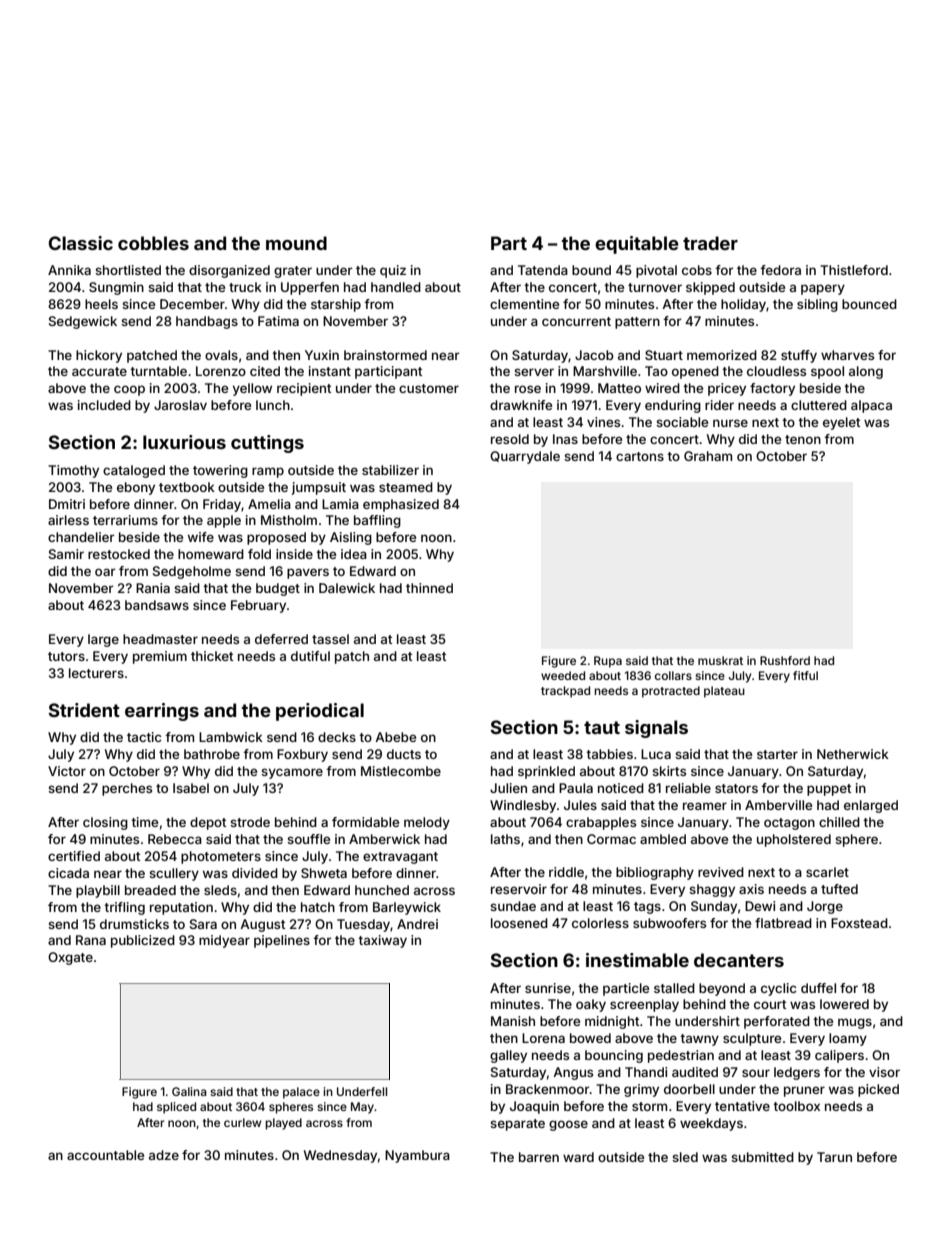  Describe the element at coordinates (301, 1093) in the screenshot. I see `palace` at that location.
